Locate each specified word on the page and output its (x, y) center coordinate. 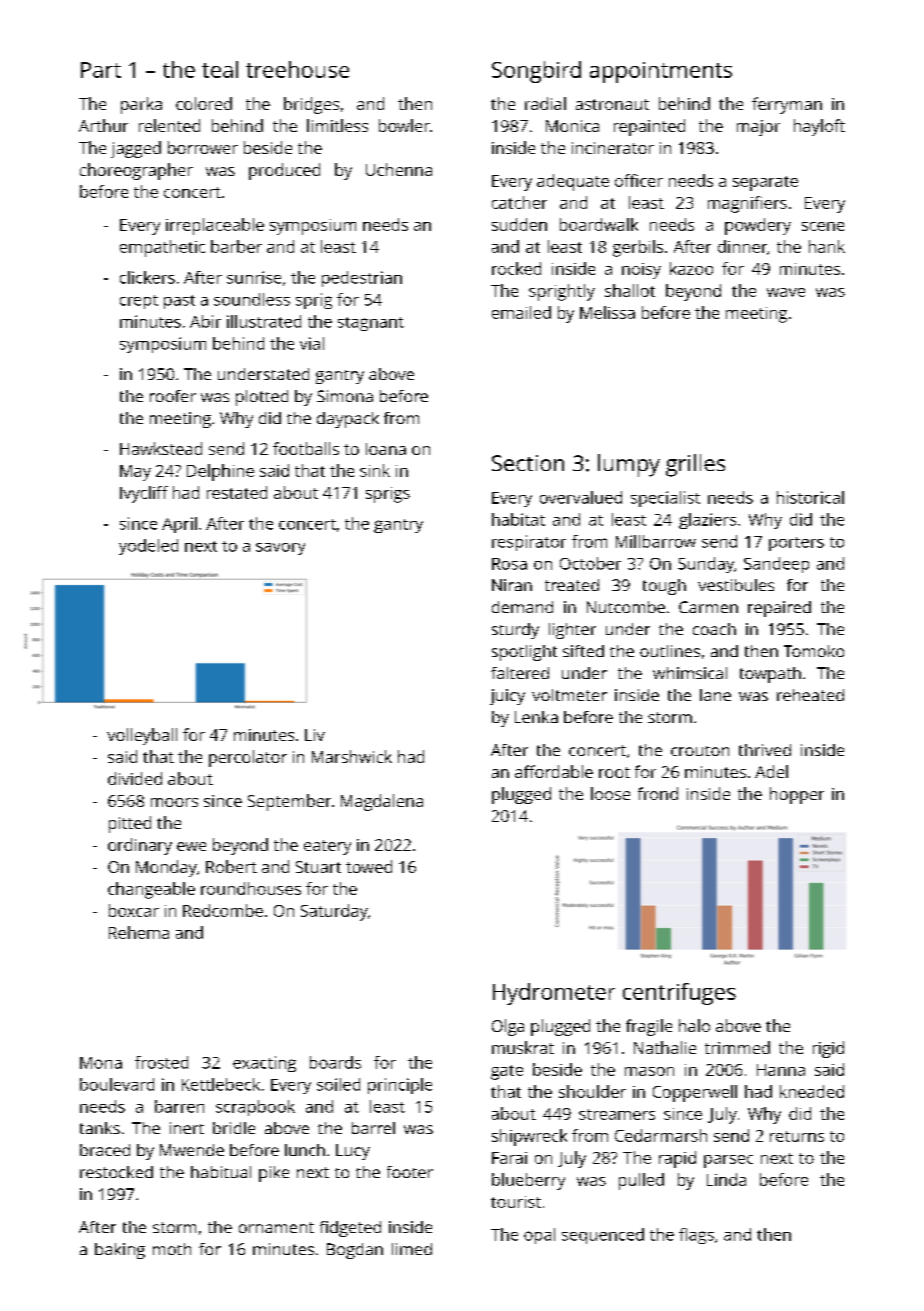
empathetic (162, 248)
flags (696, 1236)
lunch (305, 1150)
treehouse (297, 69)
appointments (661, 72)
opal (539, 1236)
